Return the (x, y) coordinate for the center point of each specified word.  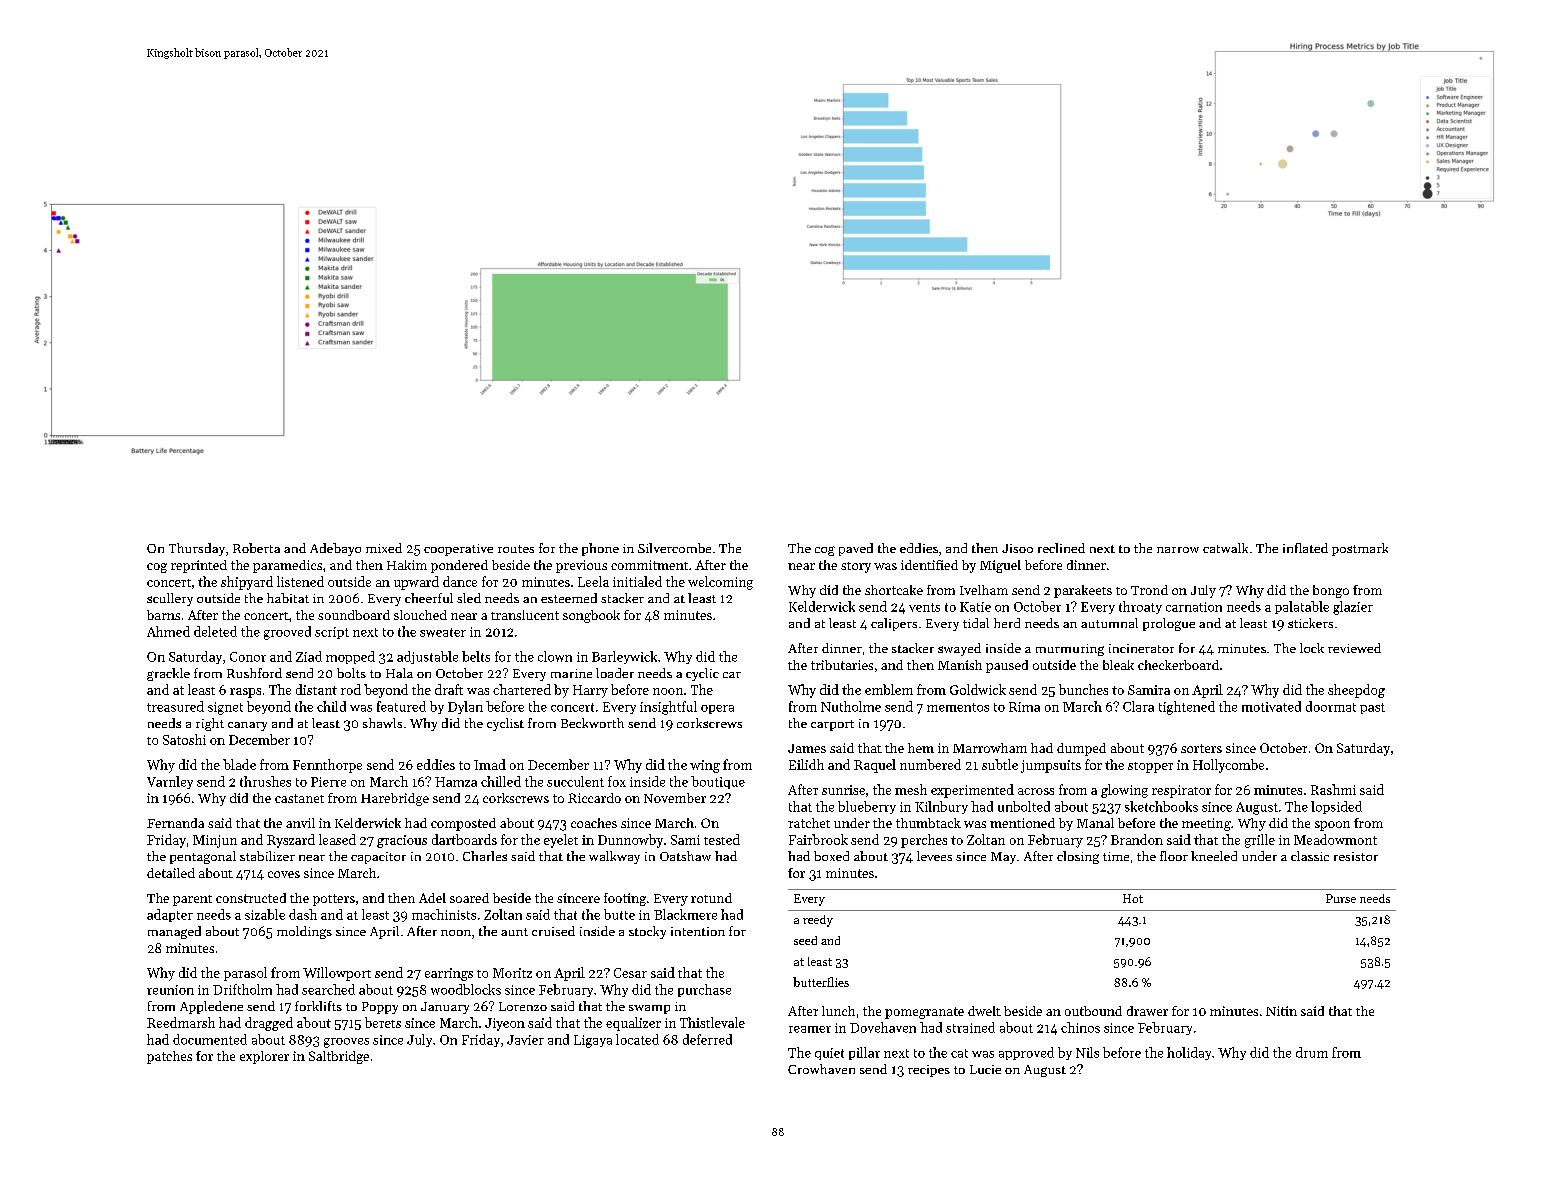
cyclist (505, 724)
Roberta (256, 548)
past (1372, 708)
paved (856, 549)
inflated (1305, 548)
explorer (264, 1057)
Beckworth (592, 723)
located (637, 1039)
